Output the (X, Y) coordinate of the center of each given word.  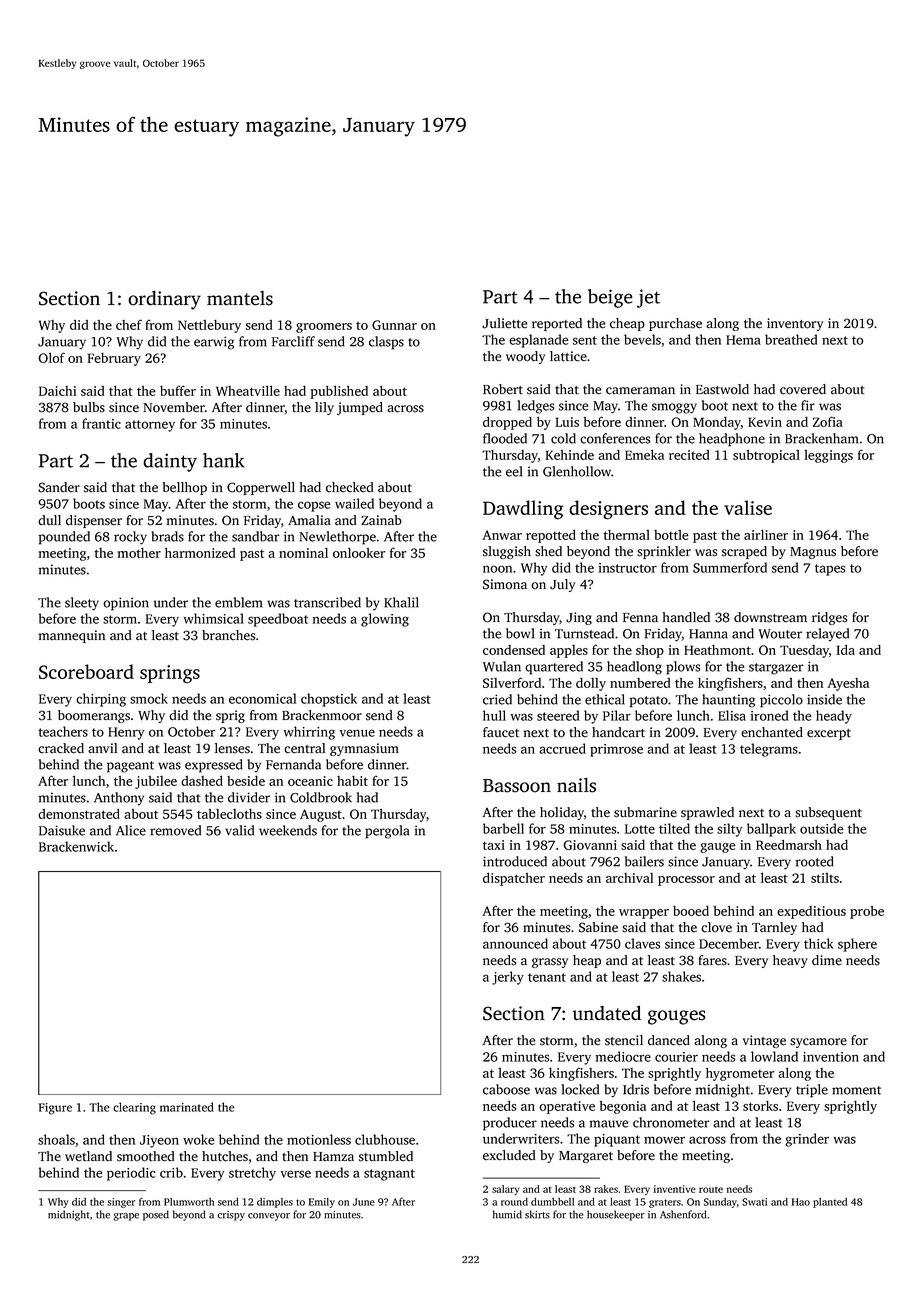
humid (507, 1214)
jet (648, 298)
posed (156, 1215)
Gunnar (394, 325)
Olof (51, 357)
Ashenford (683, 1214)
